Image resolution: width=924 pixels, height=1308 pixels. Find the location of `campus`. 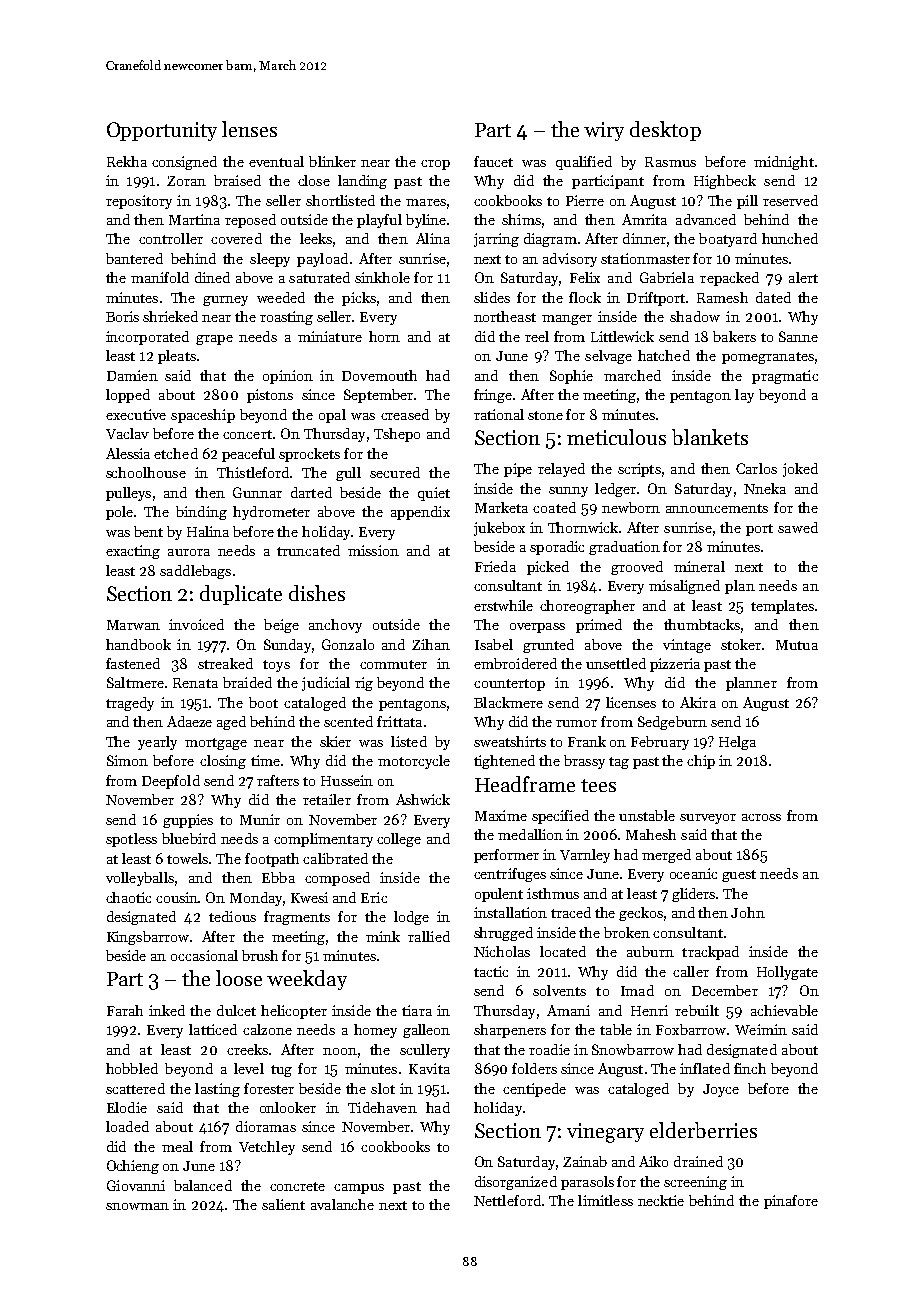

campus is located at coordinates (359, 1189).
